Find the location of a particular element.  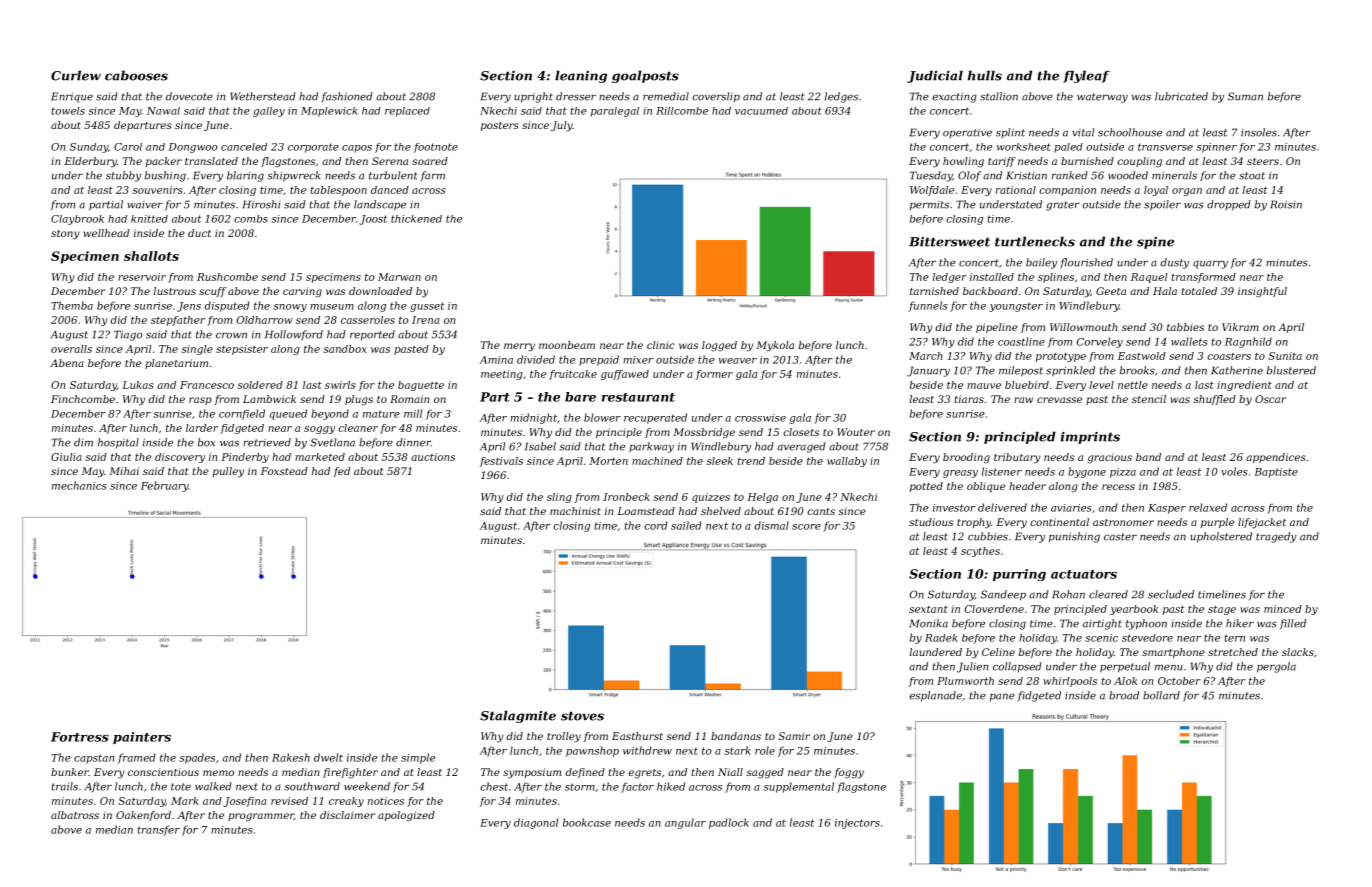

transfer is located at coordinates (158, 830).
